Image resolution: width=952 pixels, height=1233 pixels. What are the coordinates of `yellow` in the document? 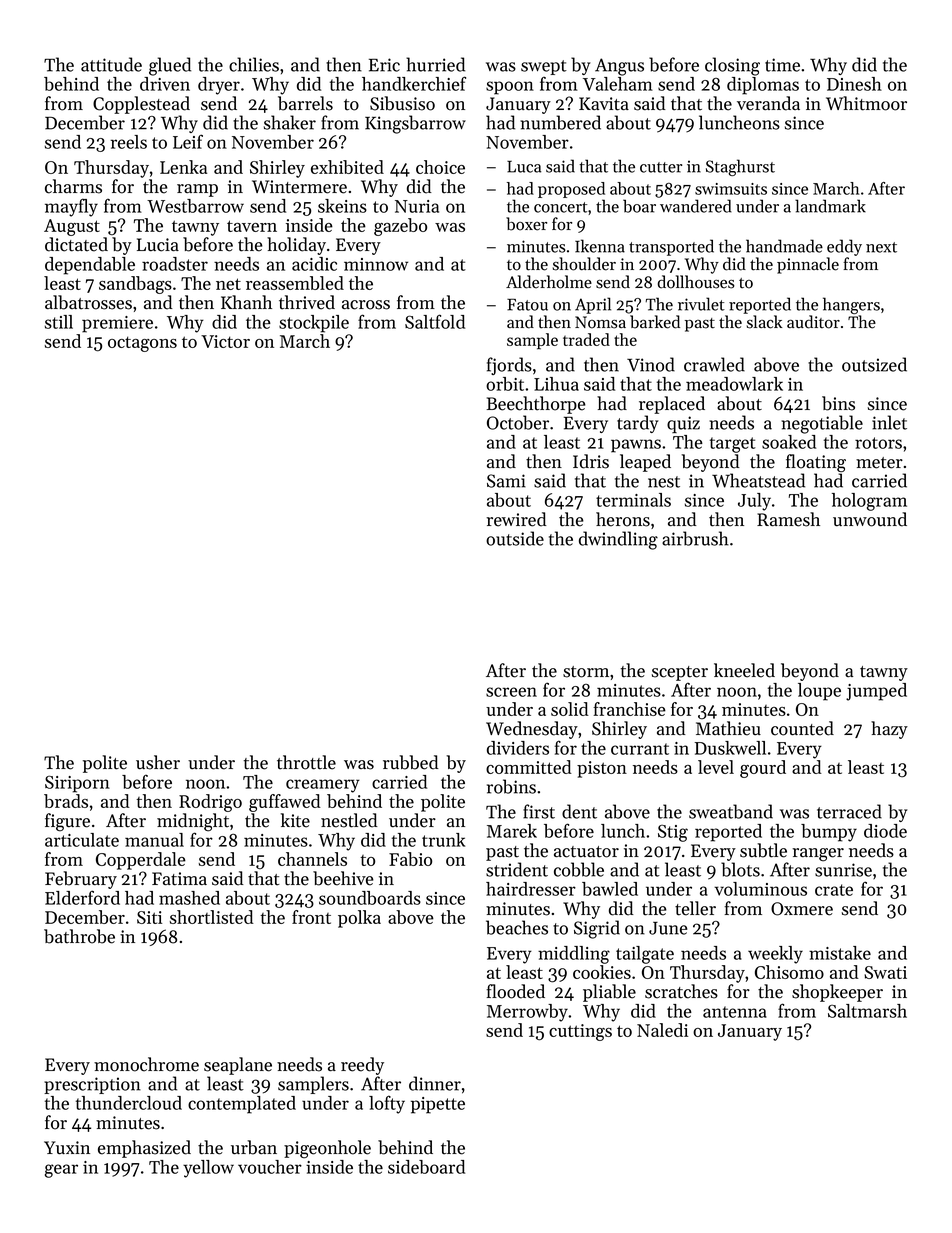 It's located at (208, 1169).
